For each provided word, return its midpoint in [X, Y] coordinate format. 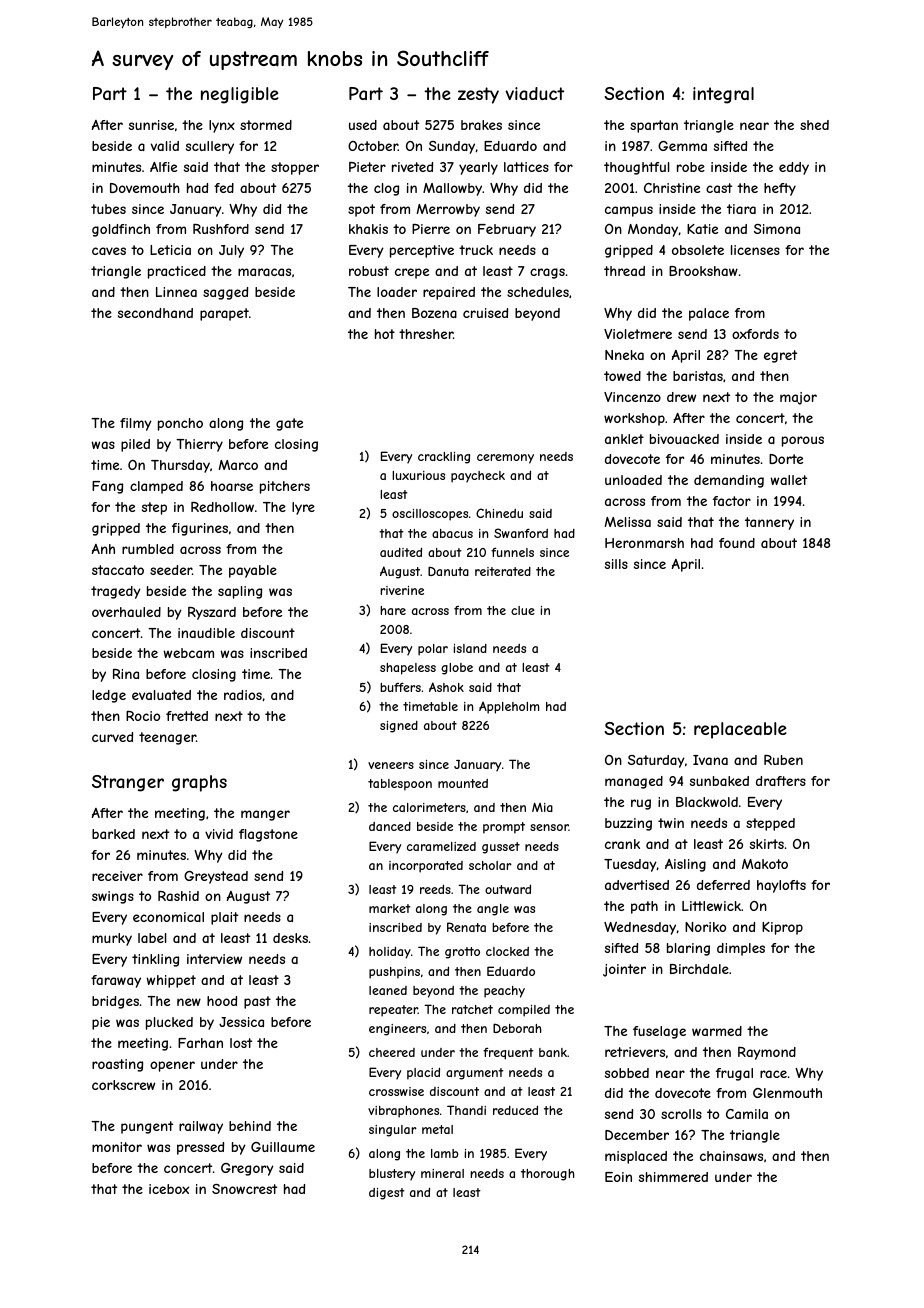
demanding [729, 481]
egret [780, 356]
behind [250, 1126]
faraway [116, 981]
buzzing [628, 824]
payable [253, 571]
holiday [390, 952]
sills [616, 564]
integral [723, 95]
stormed [266, 125]
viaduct [534, 93]
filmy [136, 424]
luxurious [418, 475]
